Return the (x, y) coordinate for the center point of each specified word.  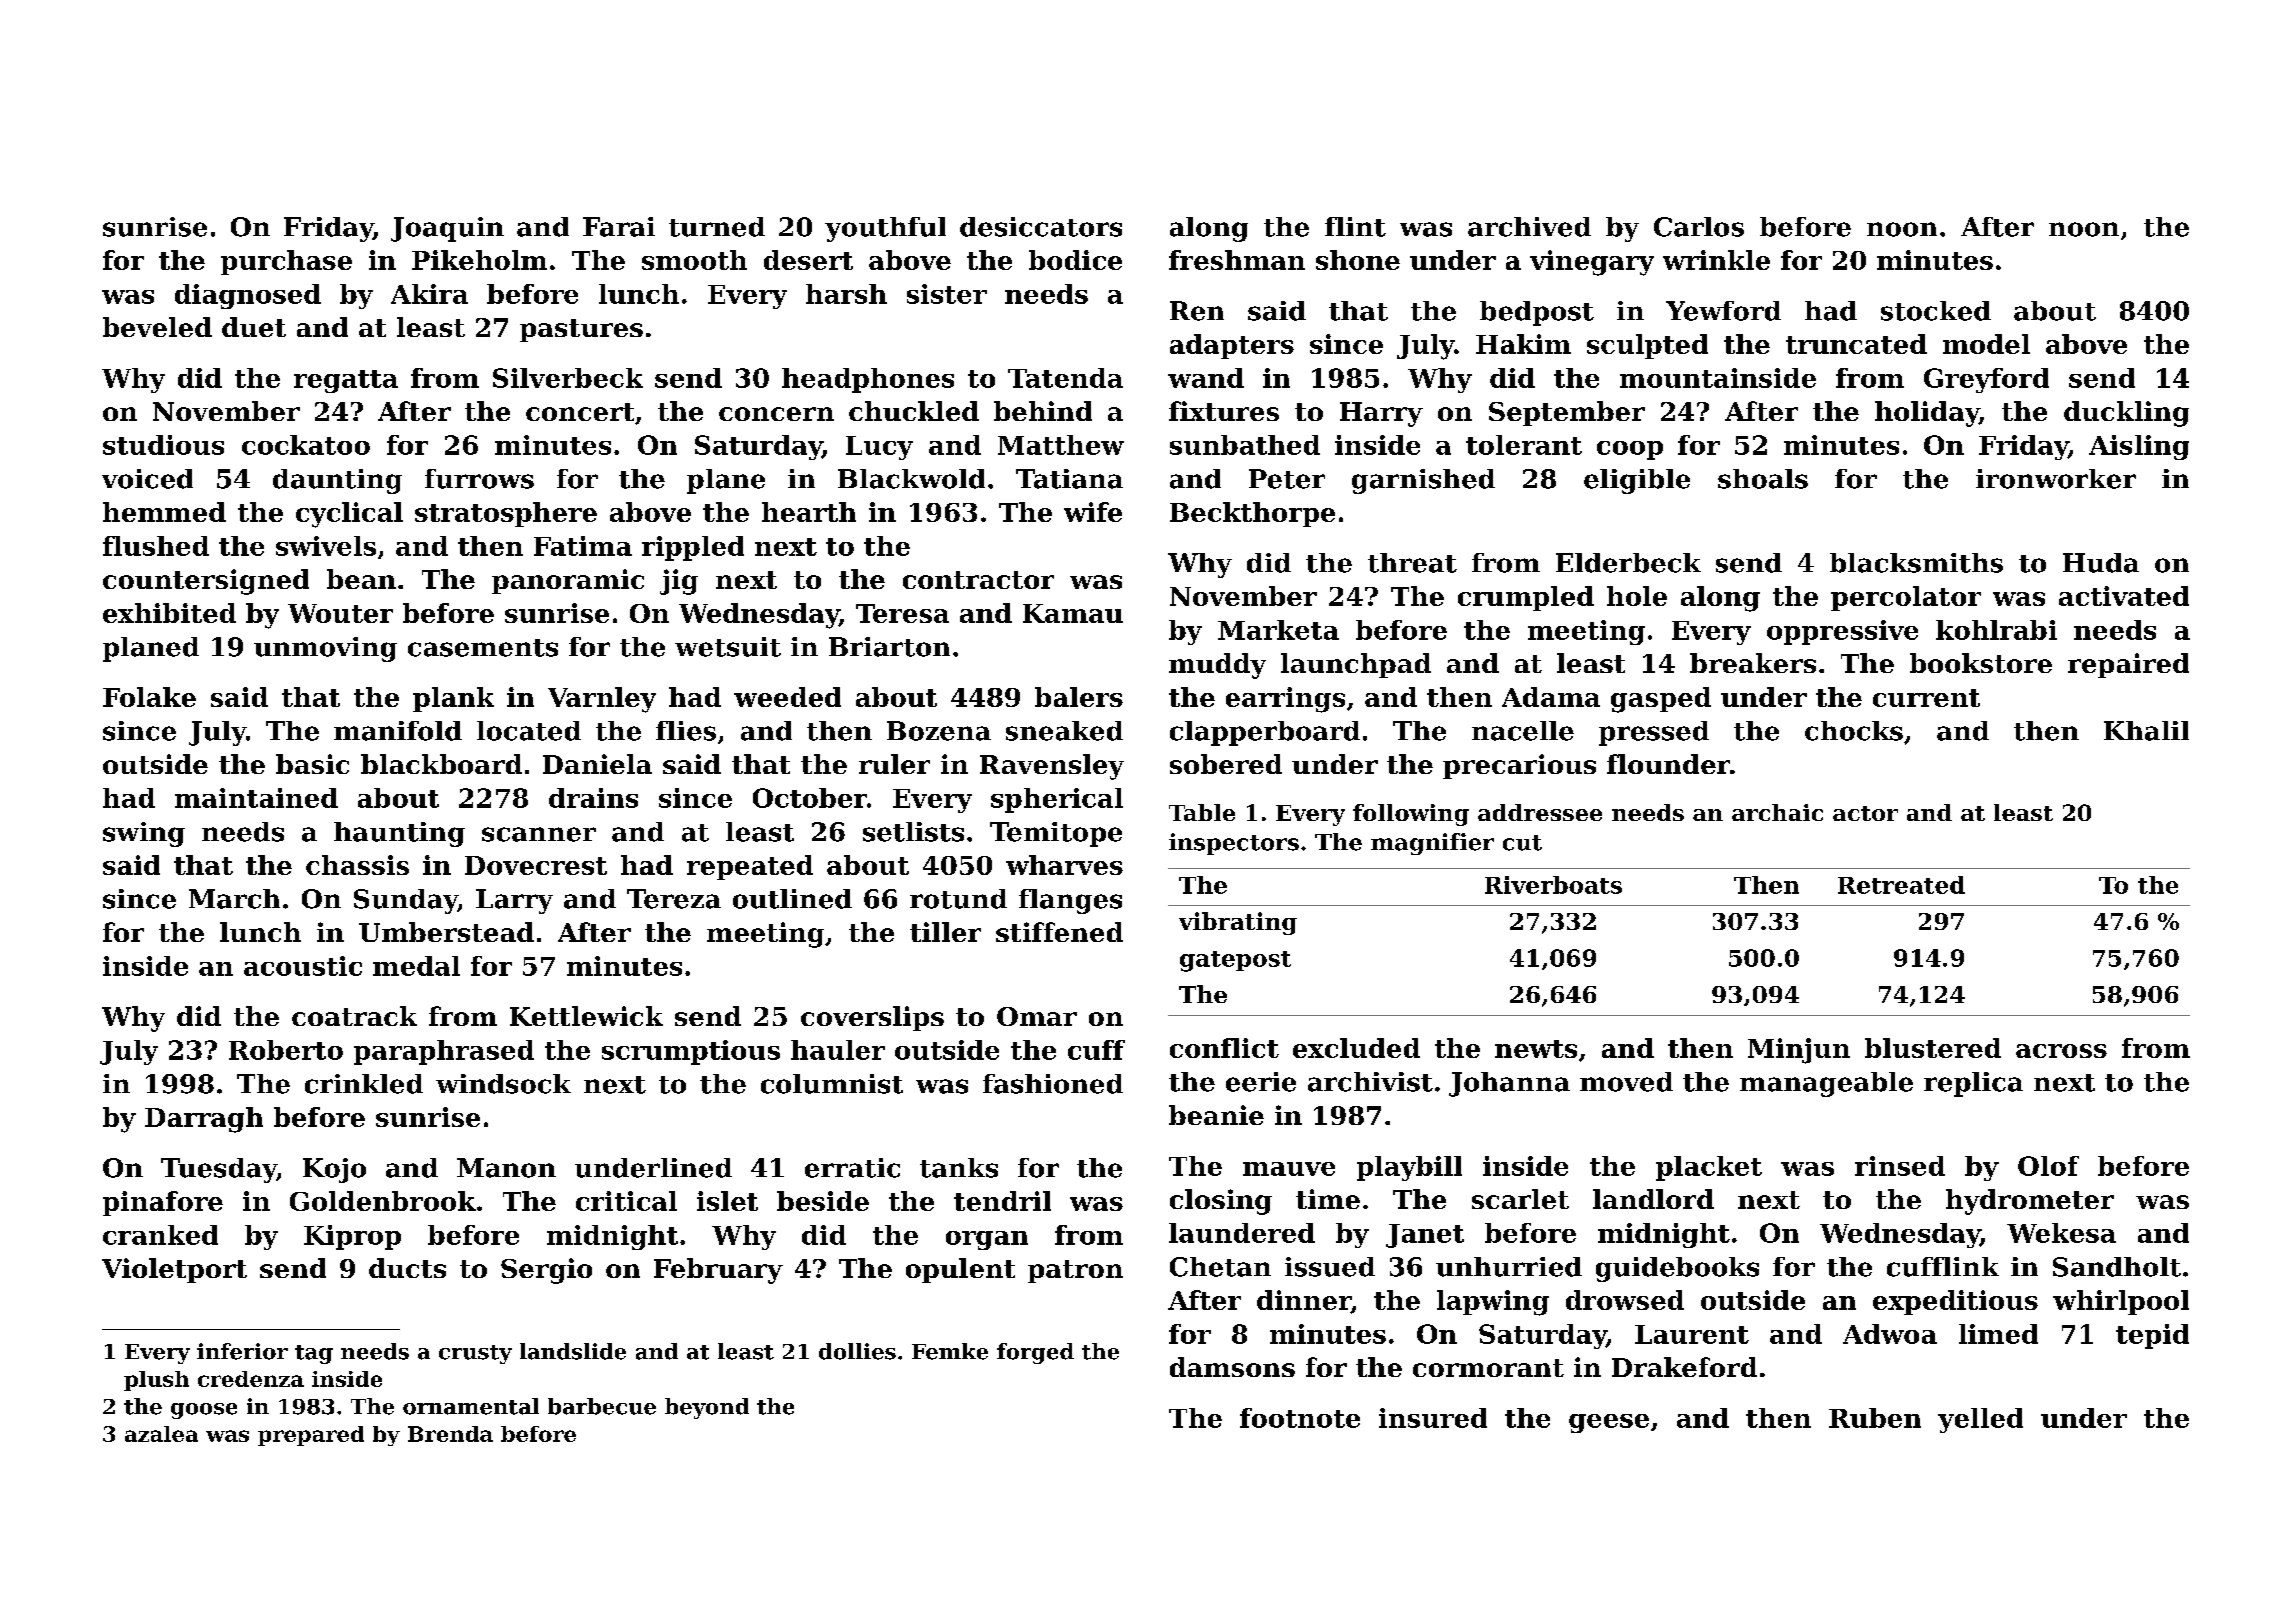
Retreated (1901, 885)
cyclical (349, 515)
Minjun (1799, 1051)
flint (1355, 227)
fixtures (1224, 411)
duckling (2126, 414)
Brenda (450, 1434)
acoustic (303, 966)
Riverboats (1553, 885)
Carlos (1699, 227)
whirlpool (2121, 1302)
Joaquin (447, 229)
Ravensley (1052, 767)
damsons (1232, 1367)
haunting (399, 834)
